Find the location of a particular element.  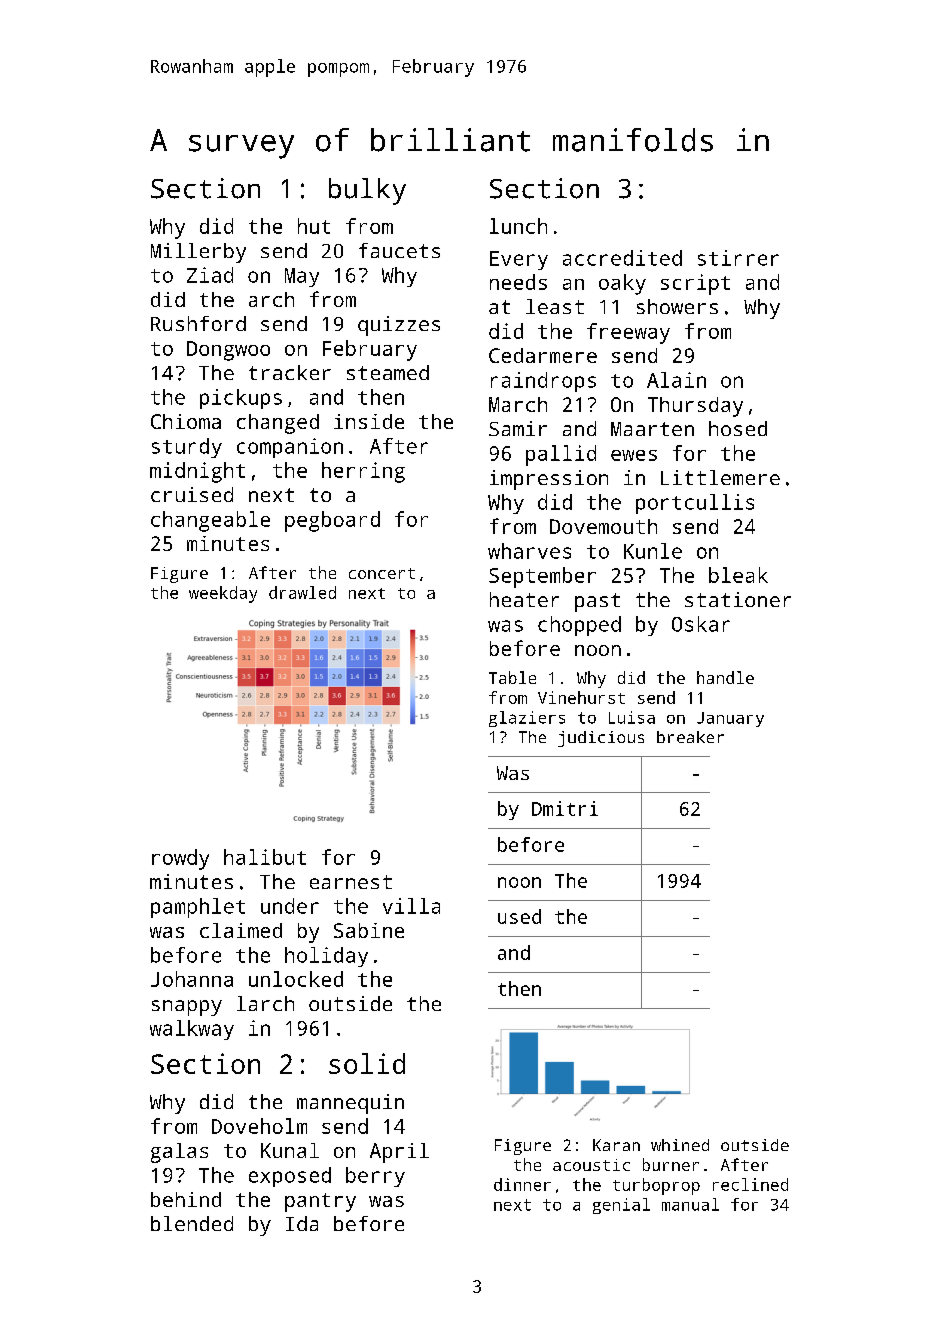

Rushford is located at coordinates (198, 323).
